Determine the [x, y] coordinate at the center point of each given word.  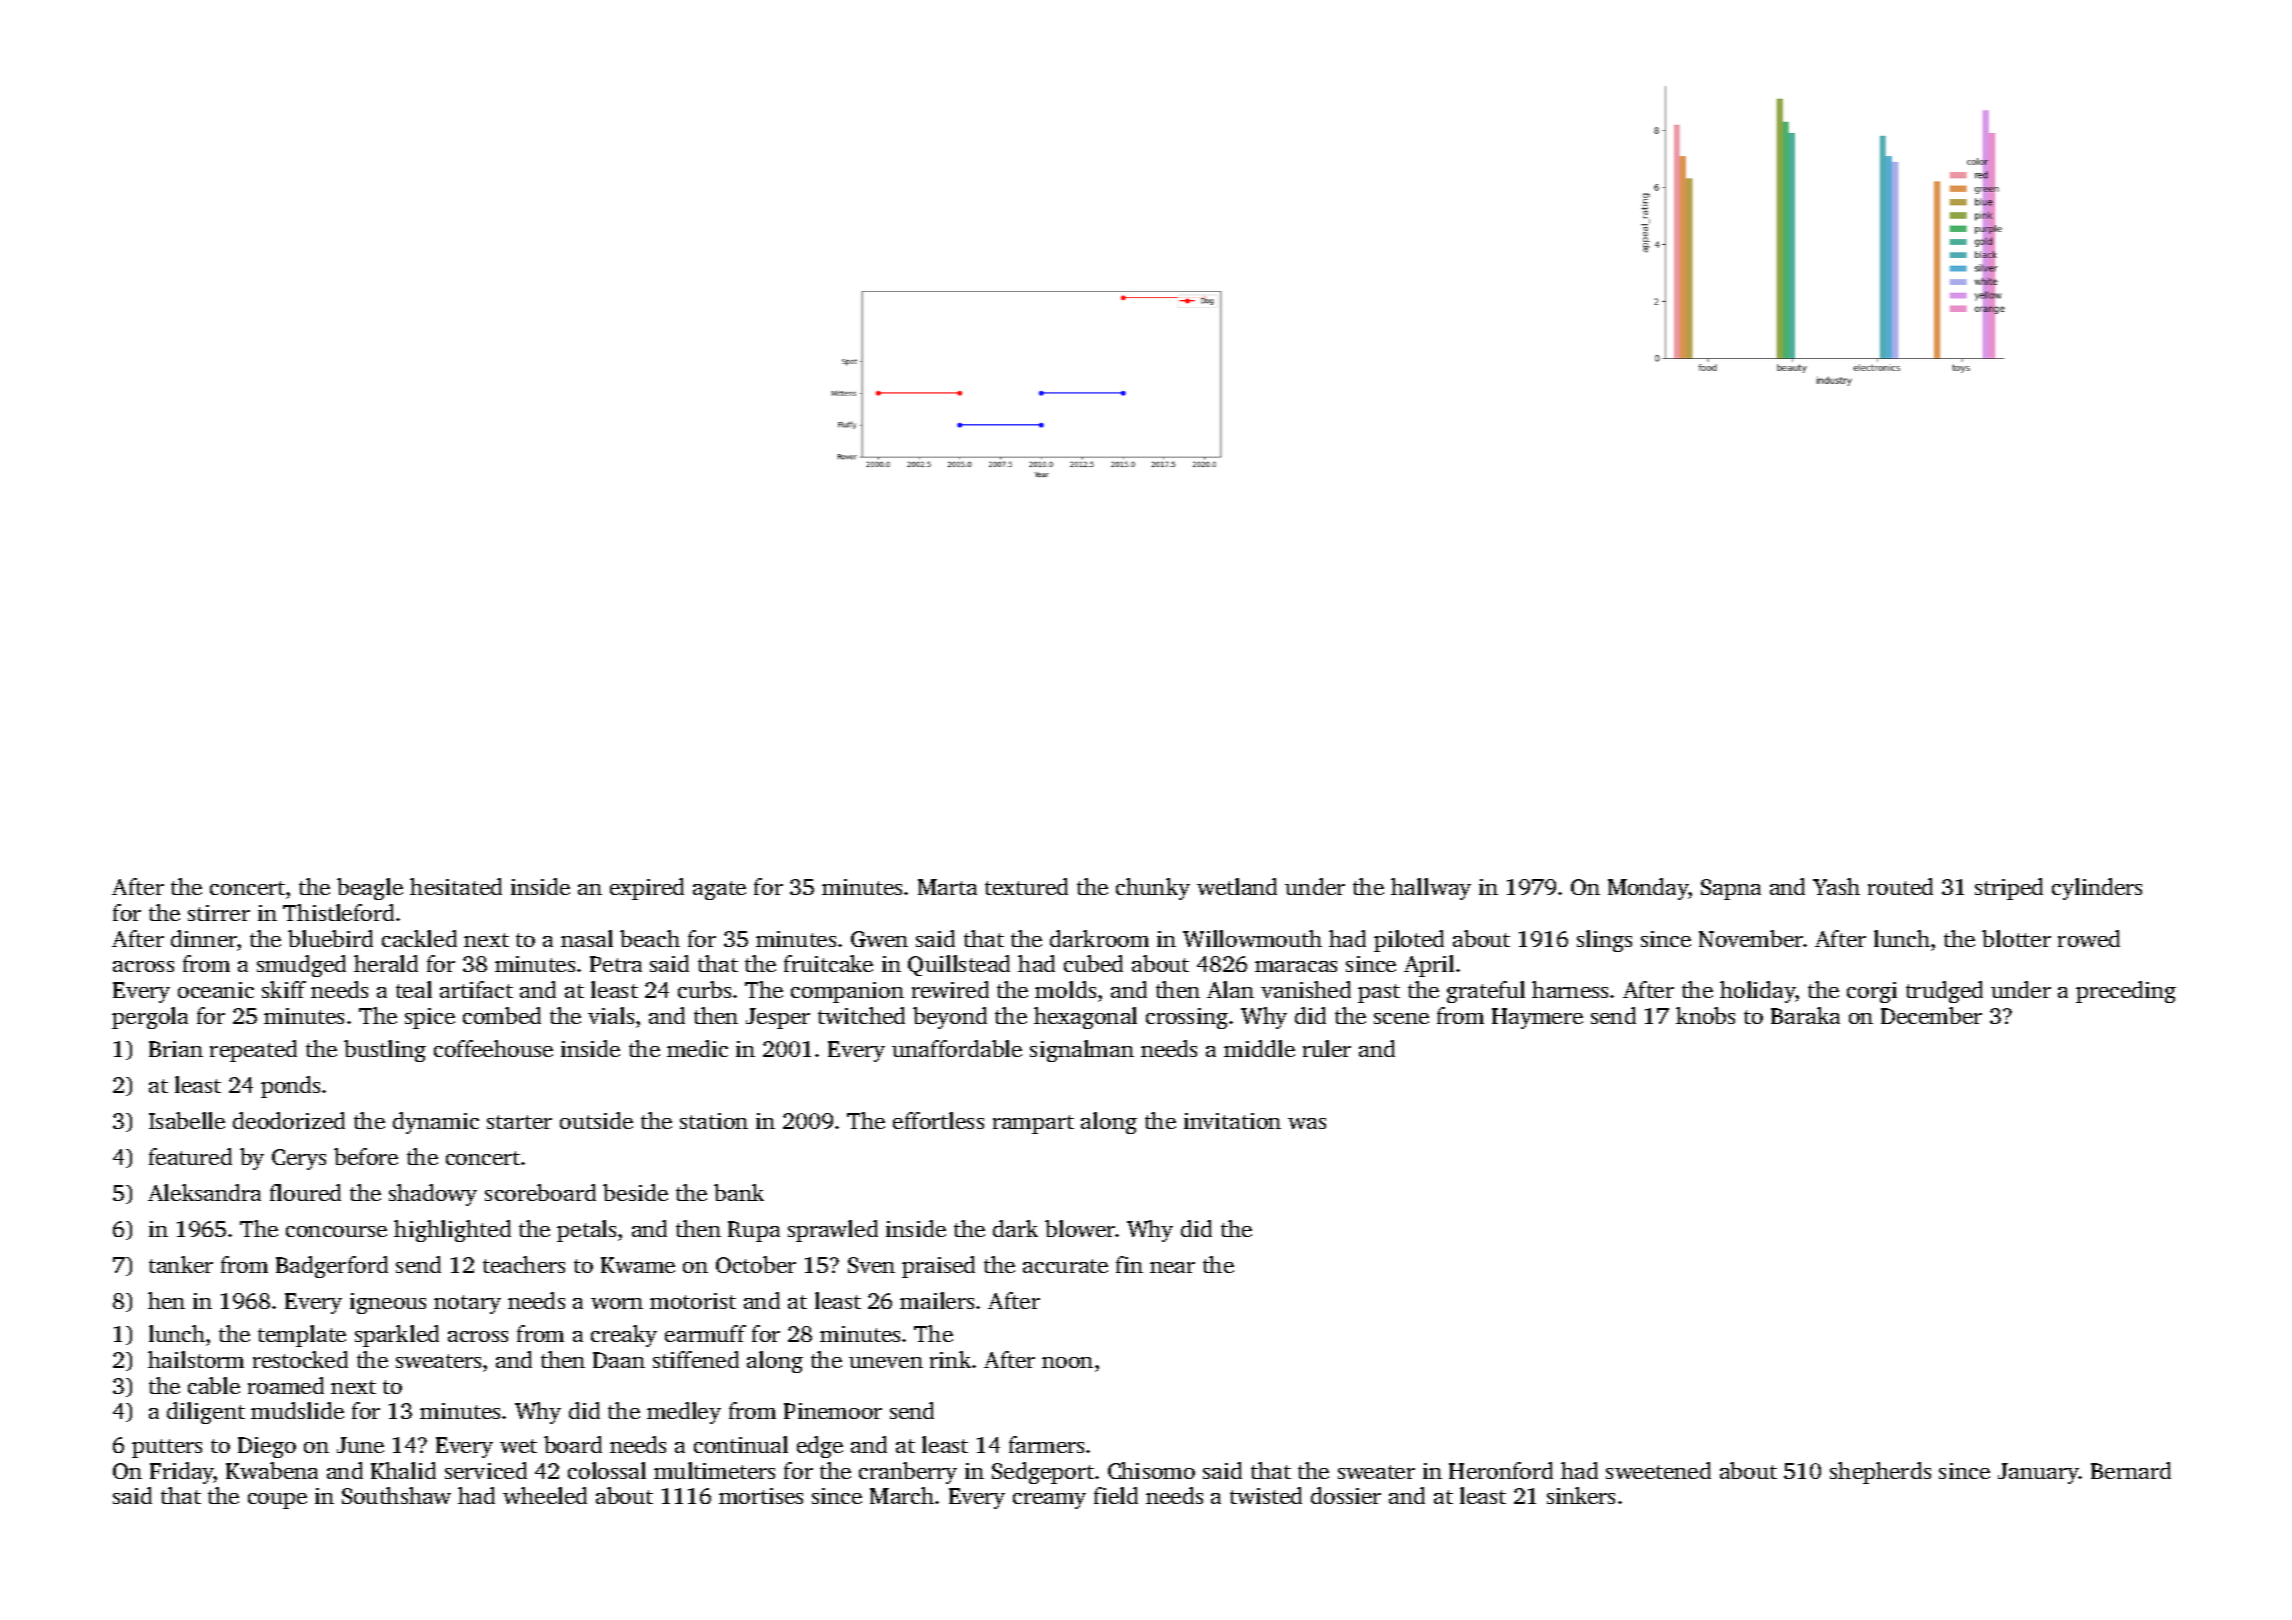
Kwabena [272, 1470]
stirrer [219, 913]
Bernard [2131, 1470]
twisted [1266, 1495]
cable [214, 1385]
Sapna [1731, 889]
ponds [290, 1087]
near [1172, 1267]
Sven [871, 1265]
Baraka [1805, 1015]
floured [305, 1192]
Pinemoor [833, 1411]
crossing [1187, 1018]
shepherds [1880, 1473]
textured [1026, 886]
